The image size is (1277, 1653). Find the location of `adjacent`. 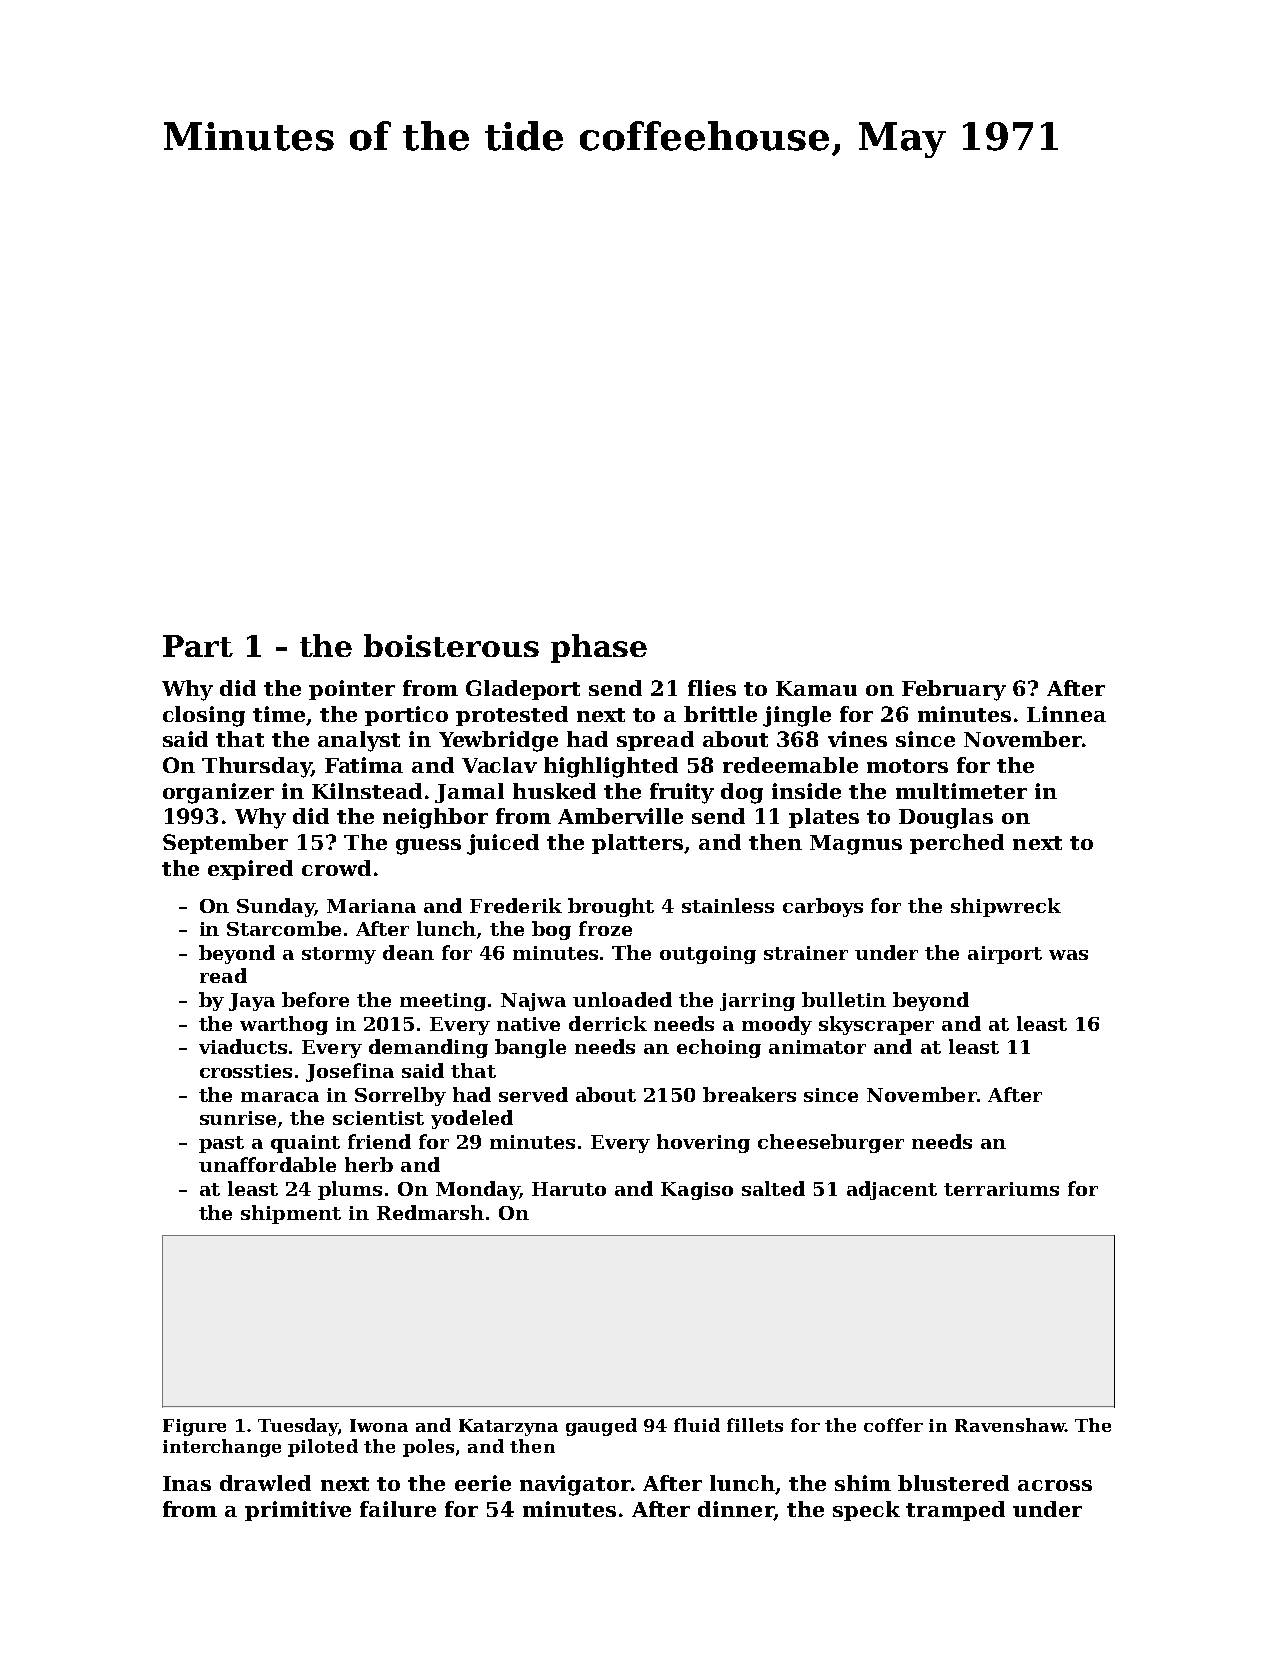

adjacent is located at coordinates (892, 1190).
